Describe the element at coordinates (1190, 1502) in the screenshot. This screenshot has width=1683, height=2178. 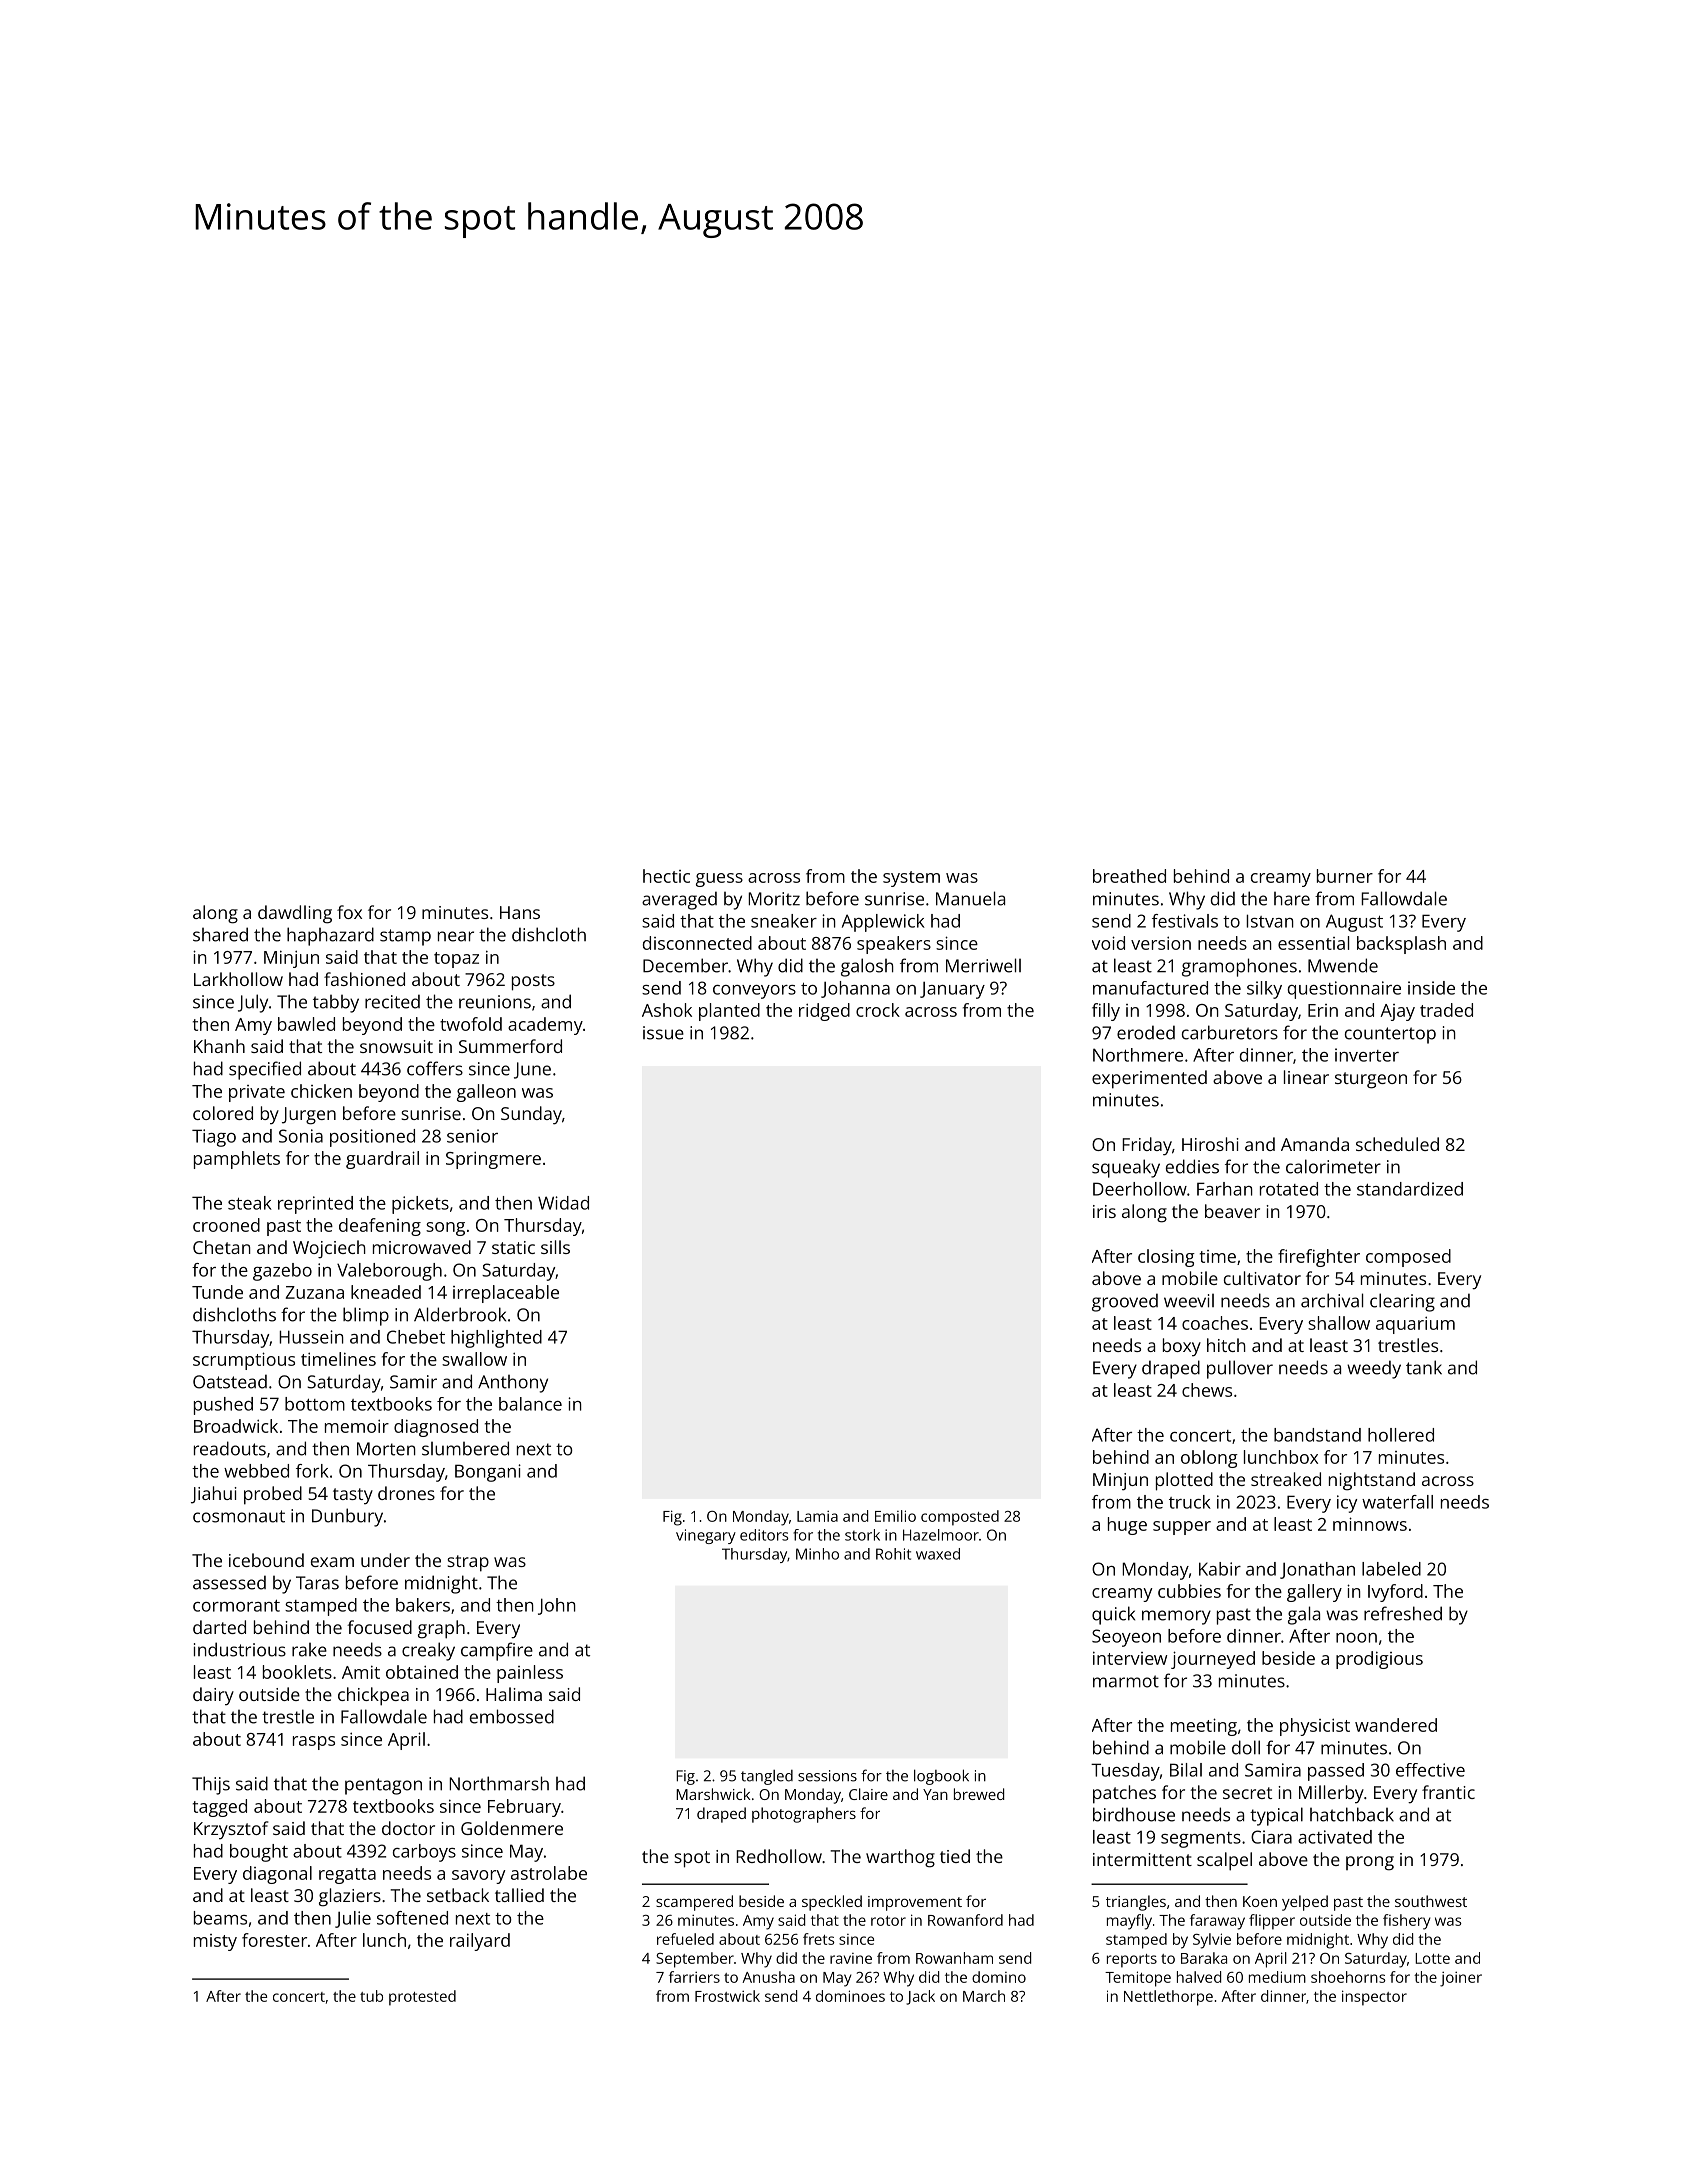
I see `truck` at that location.
